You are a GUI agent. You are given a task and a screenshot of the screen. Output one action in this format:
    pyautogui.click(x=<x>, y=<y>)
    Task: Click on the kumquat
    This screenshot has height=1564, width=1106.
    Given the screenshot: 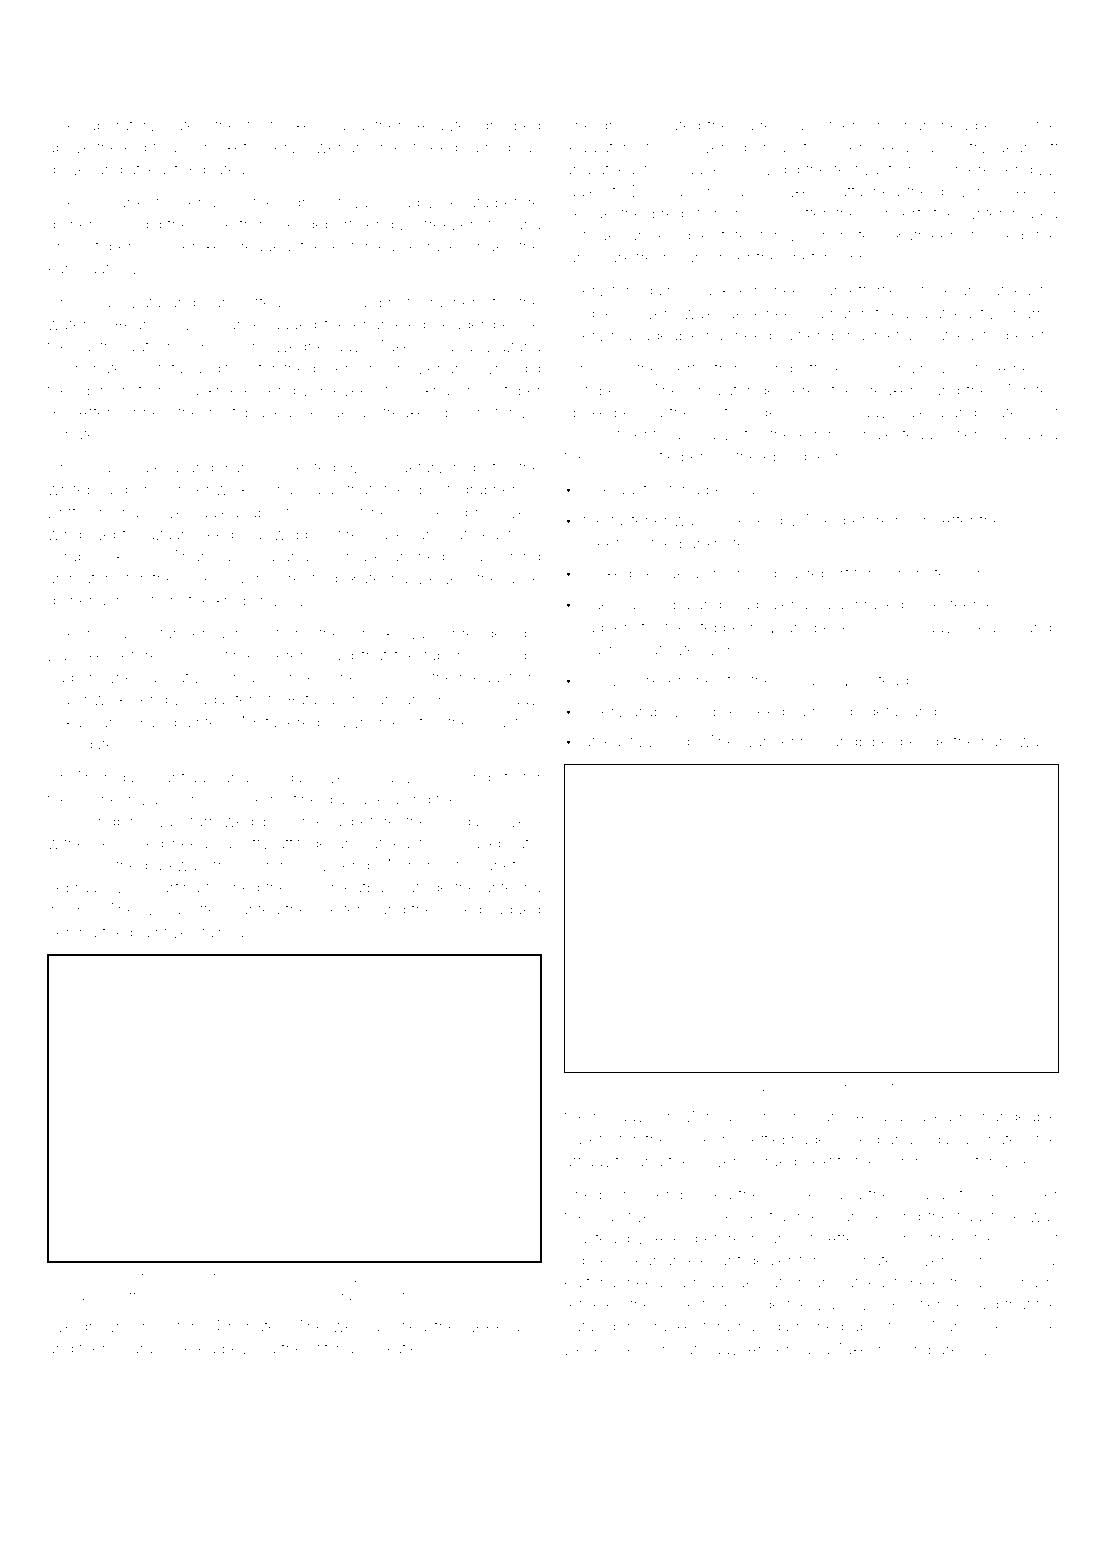 What is the action you would take?
    pyautogui.click(x=78, y=270)
